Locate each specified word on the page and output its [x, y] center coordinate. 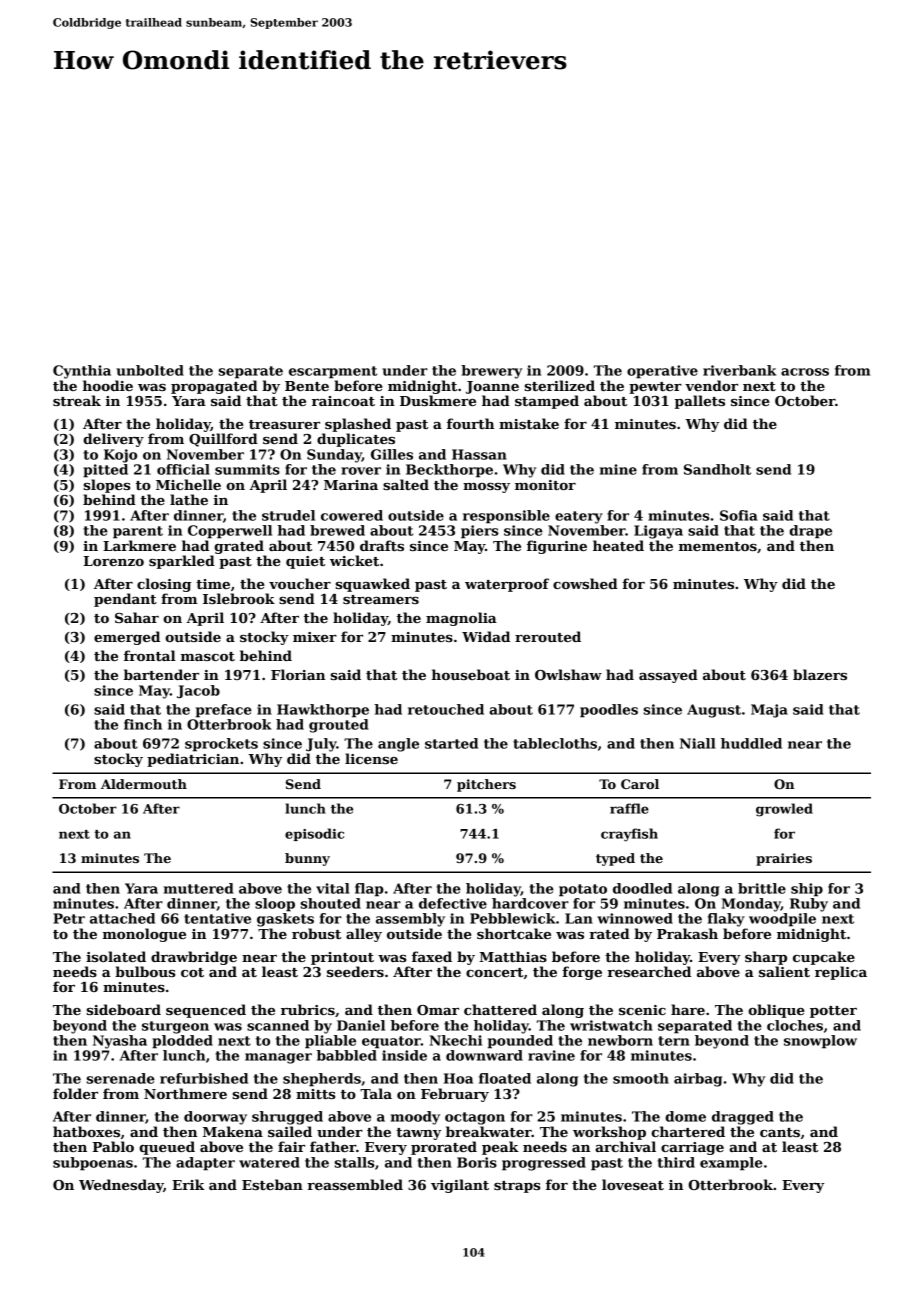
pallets [700, 402]
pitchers [486, 785]
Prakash [687, 933]
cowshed [585, 583]
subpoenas [93, 1164]
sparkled [182, 562]
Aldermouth [144, 784]
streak [77, 400]
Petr [69, 918]
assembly [410, 920]
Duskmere [438, 400]
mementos [718, 546]
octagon [475, 1118]
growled [784, 810]
